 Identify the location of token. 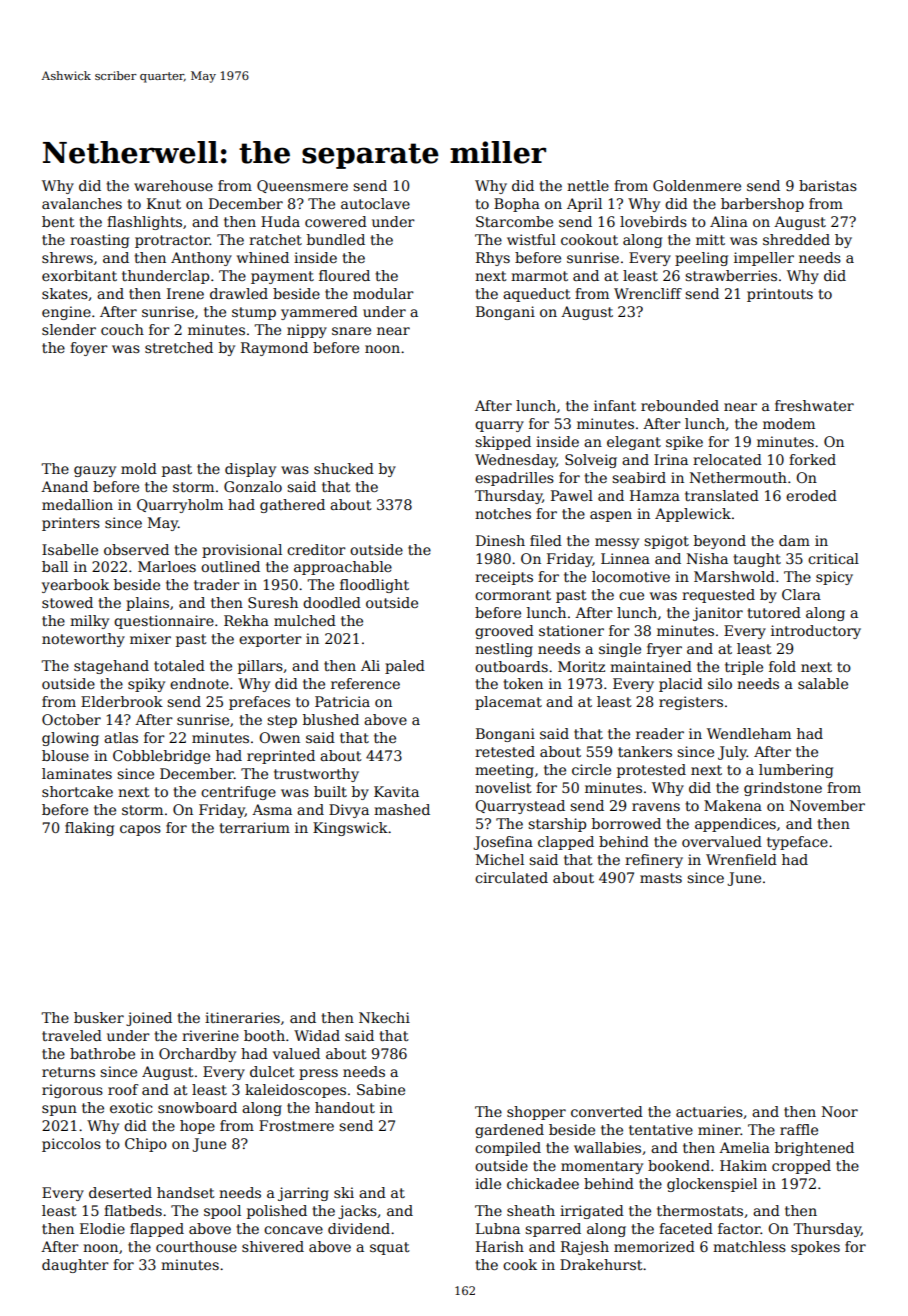
(523, 683).
